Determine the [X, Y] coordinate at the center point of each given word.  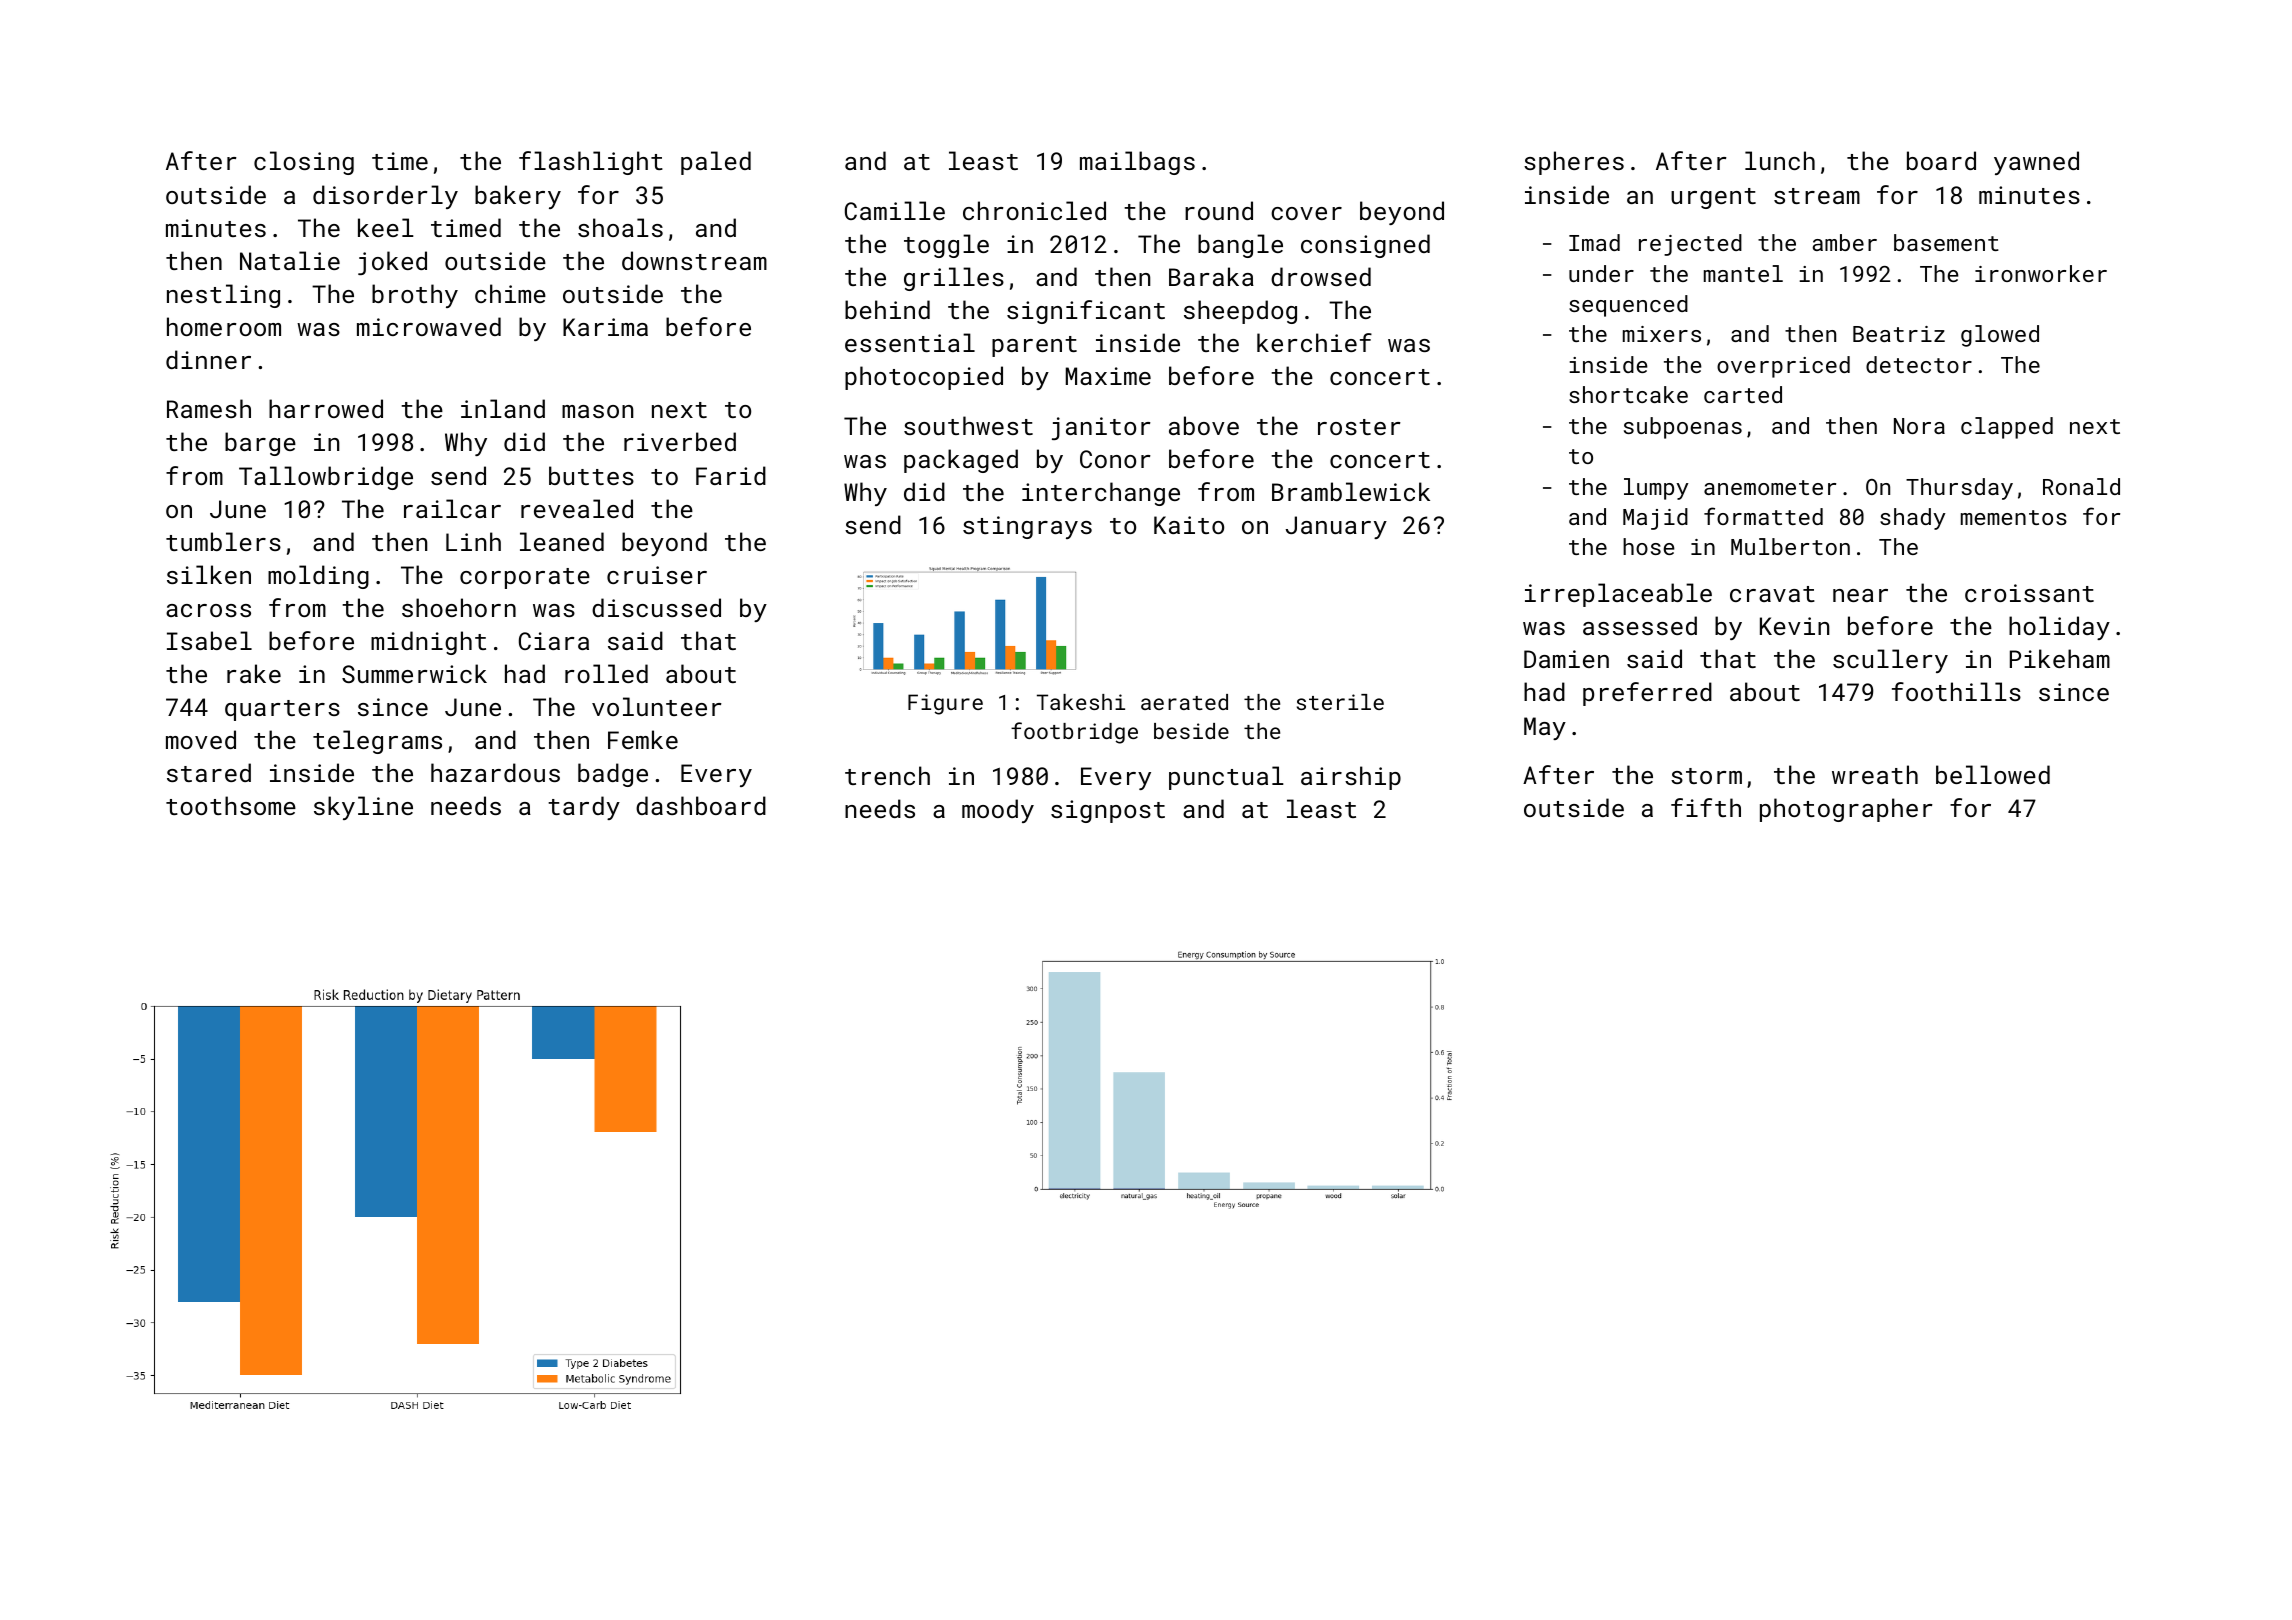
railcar [452, 508]
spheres [1574, 163]
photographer [1846, 810]
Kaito [1189, 525]
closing [304, 163]
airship [1351, 778]
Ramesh [209, 408]
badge [613, 775]
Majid [1655, 519]
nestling [223, 296]
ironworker [2041, 273]
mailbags [1137, 163]
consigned [1365, 246]
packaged [961, 461]
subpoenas [1683, 428]
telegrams [377, 742]
